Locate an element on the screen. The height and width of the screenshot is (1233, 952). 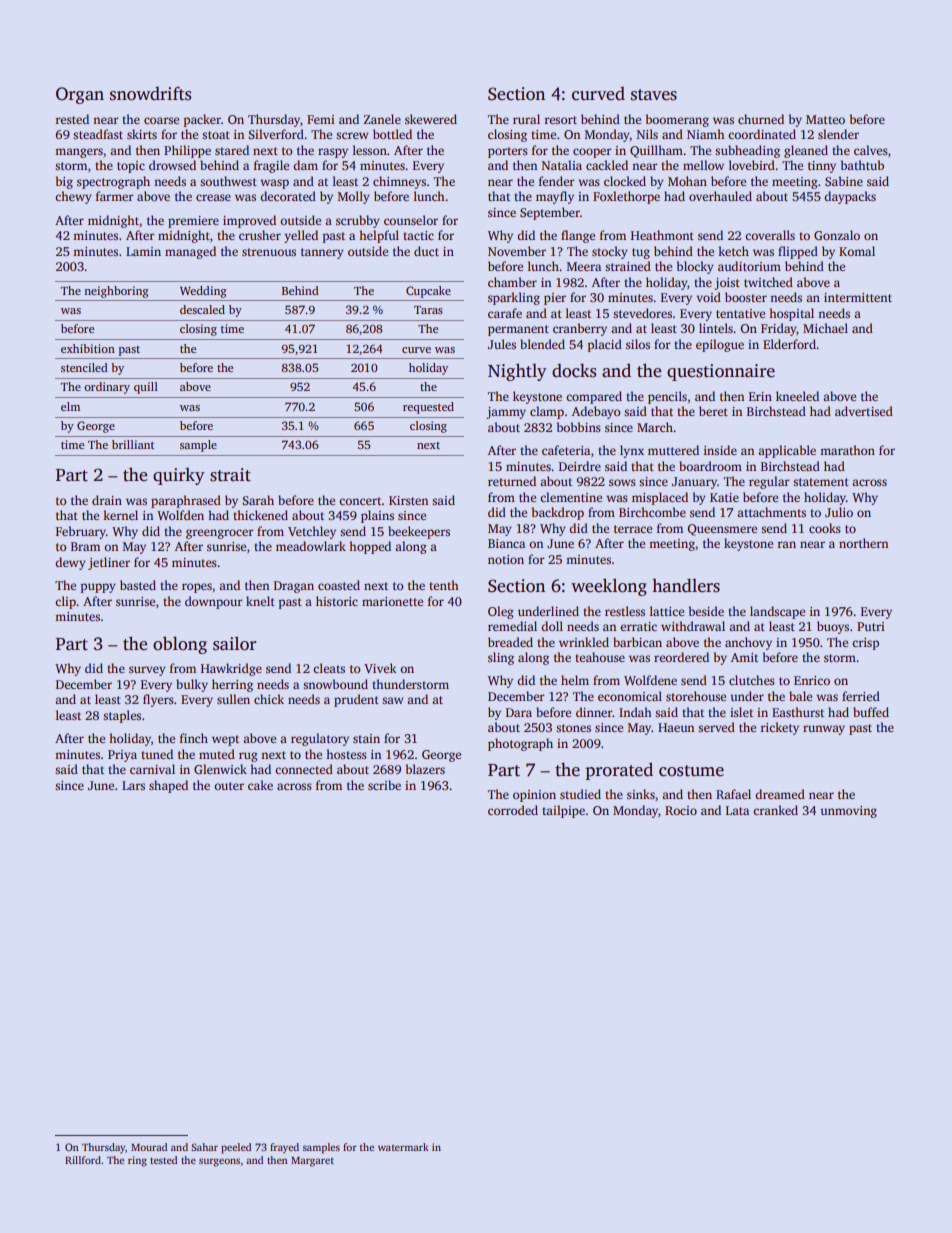
brilliant is located at coordinates (133, 444).
